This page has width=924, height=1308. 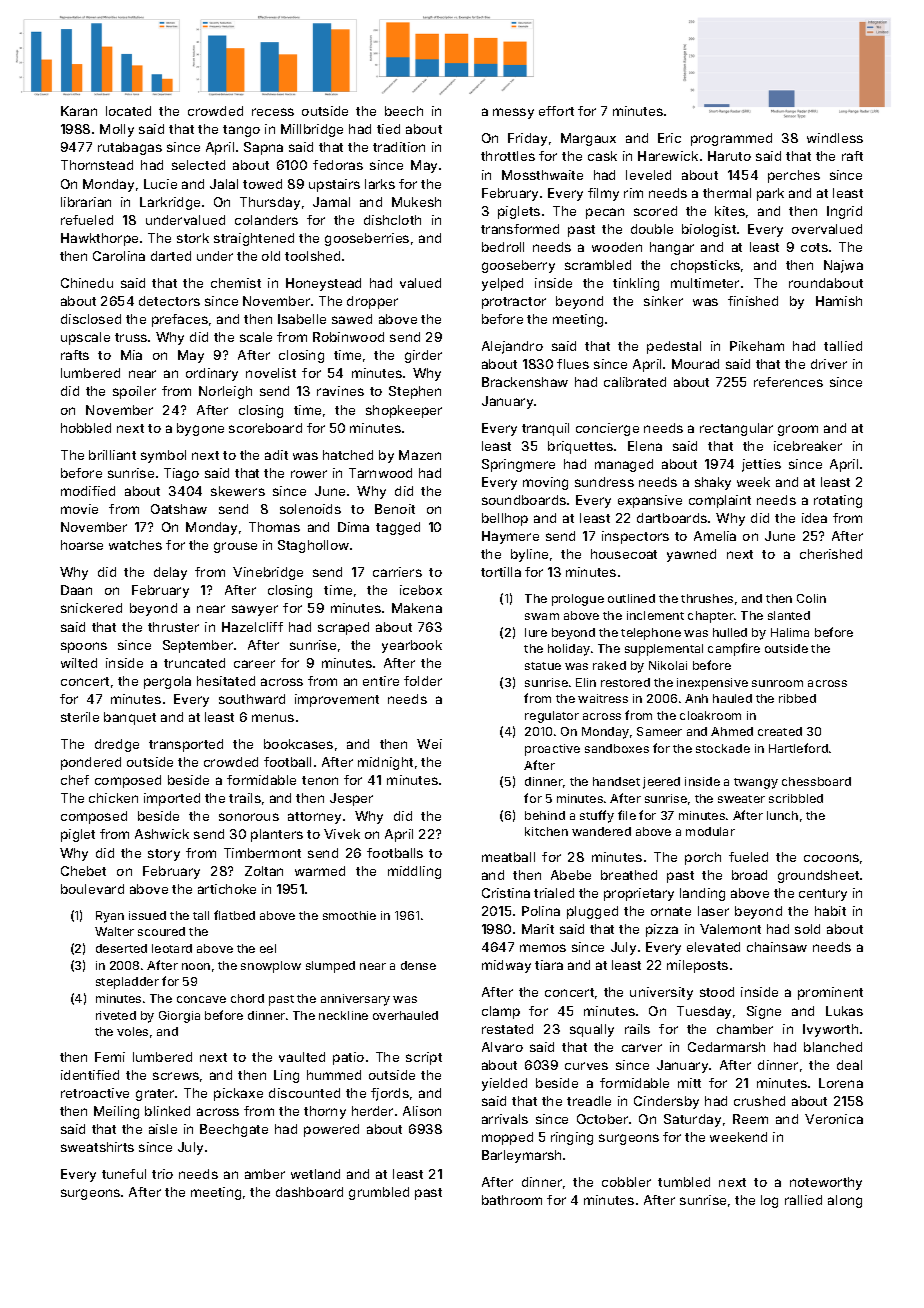 I want to click on librarian, so click(x=86, y=202).
